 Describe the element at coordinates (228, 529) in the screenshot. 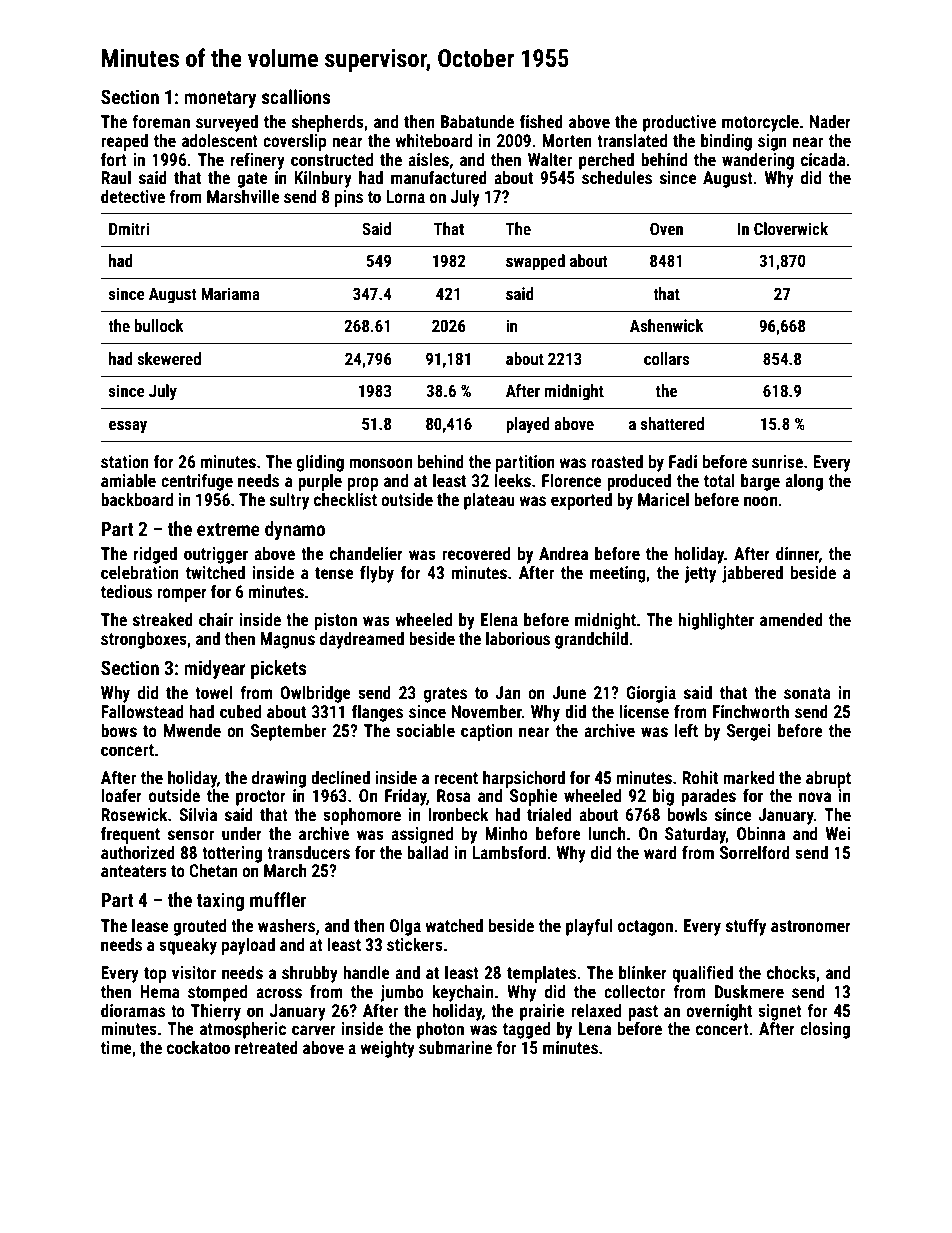

I see `extreme` at that location.
